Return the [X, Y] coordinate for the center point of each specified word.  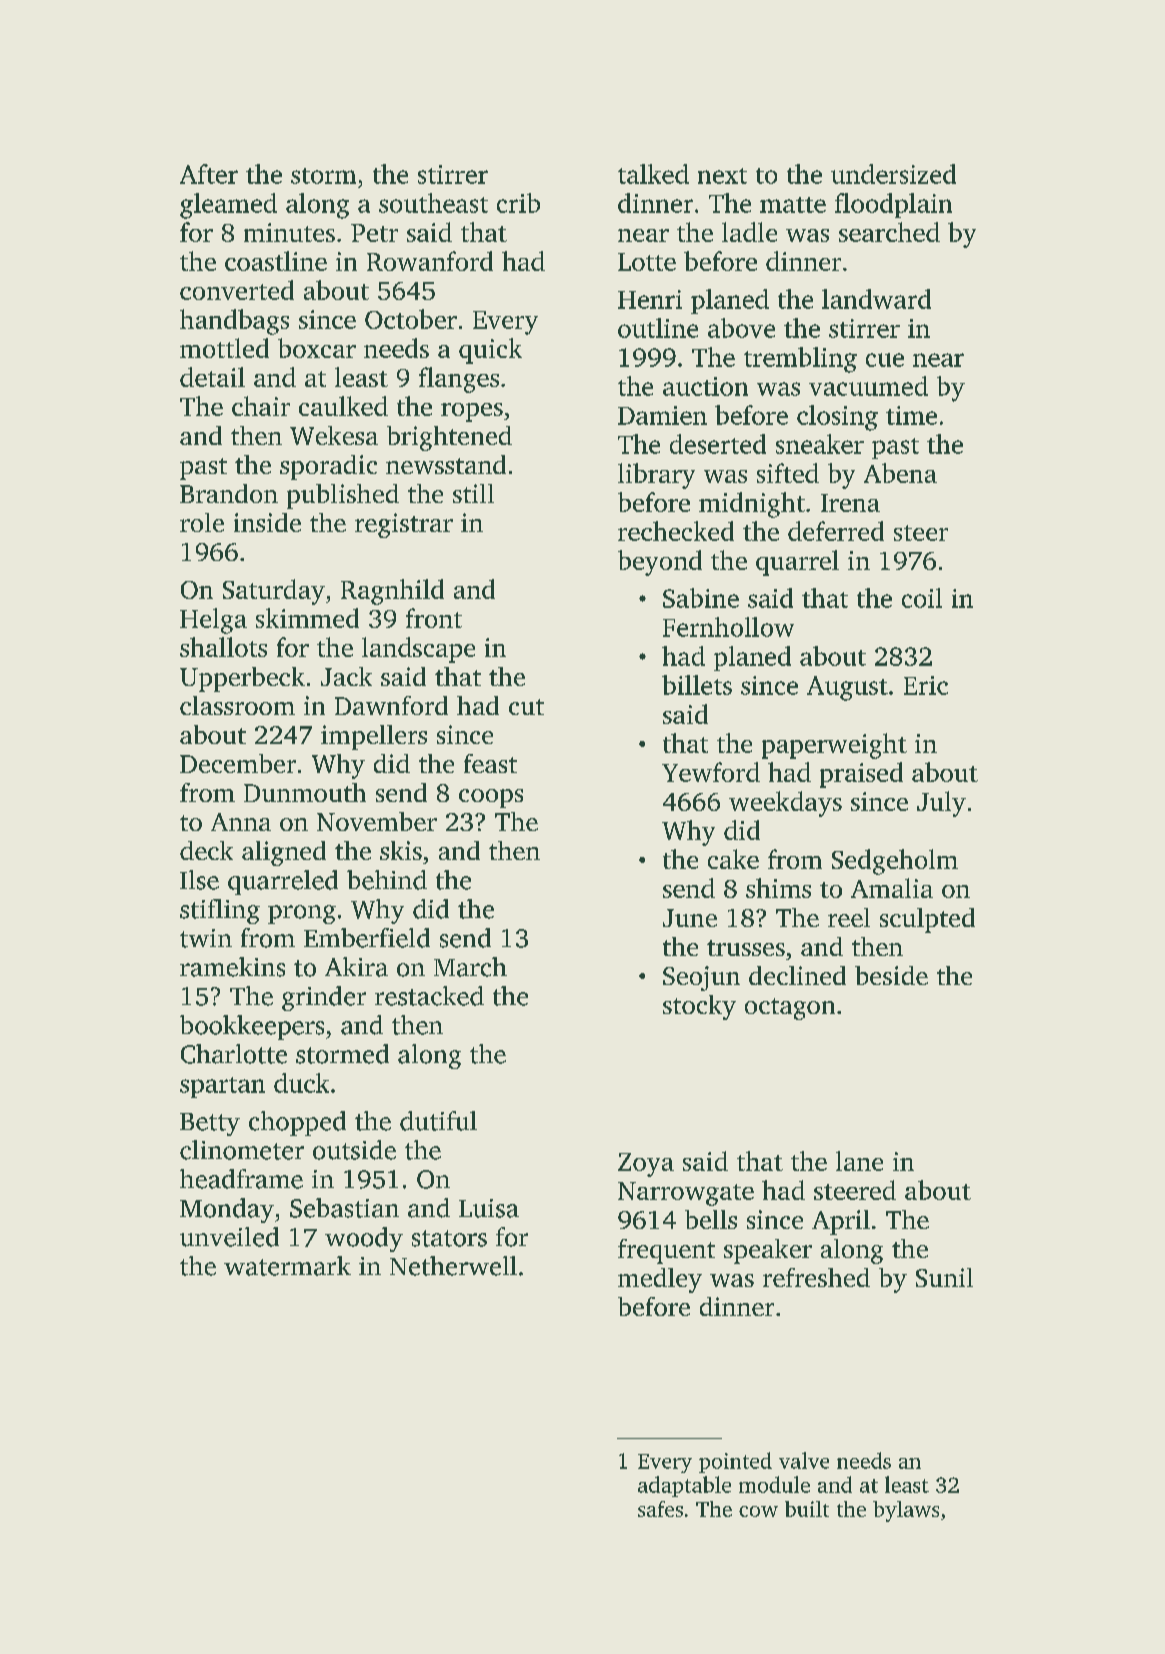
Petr [374, 233]
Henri [650, 299]
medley [660, 1280]
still [473, 493]
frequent [666, 1251]
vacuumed [868, 386]
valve [804, 1460]
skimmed [307, 618]
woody [364, 1239]
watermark [287, 1266]
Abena [900, 473]
